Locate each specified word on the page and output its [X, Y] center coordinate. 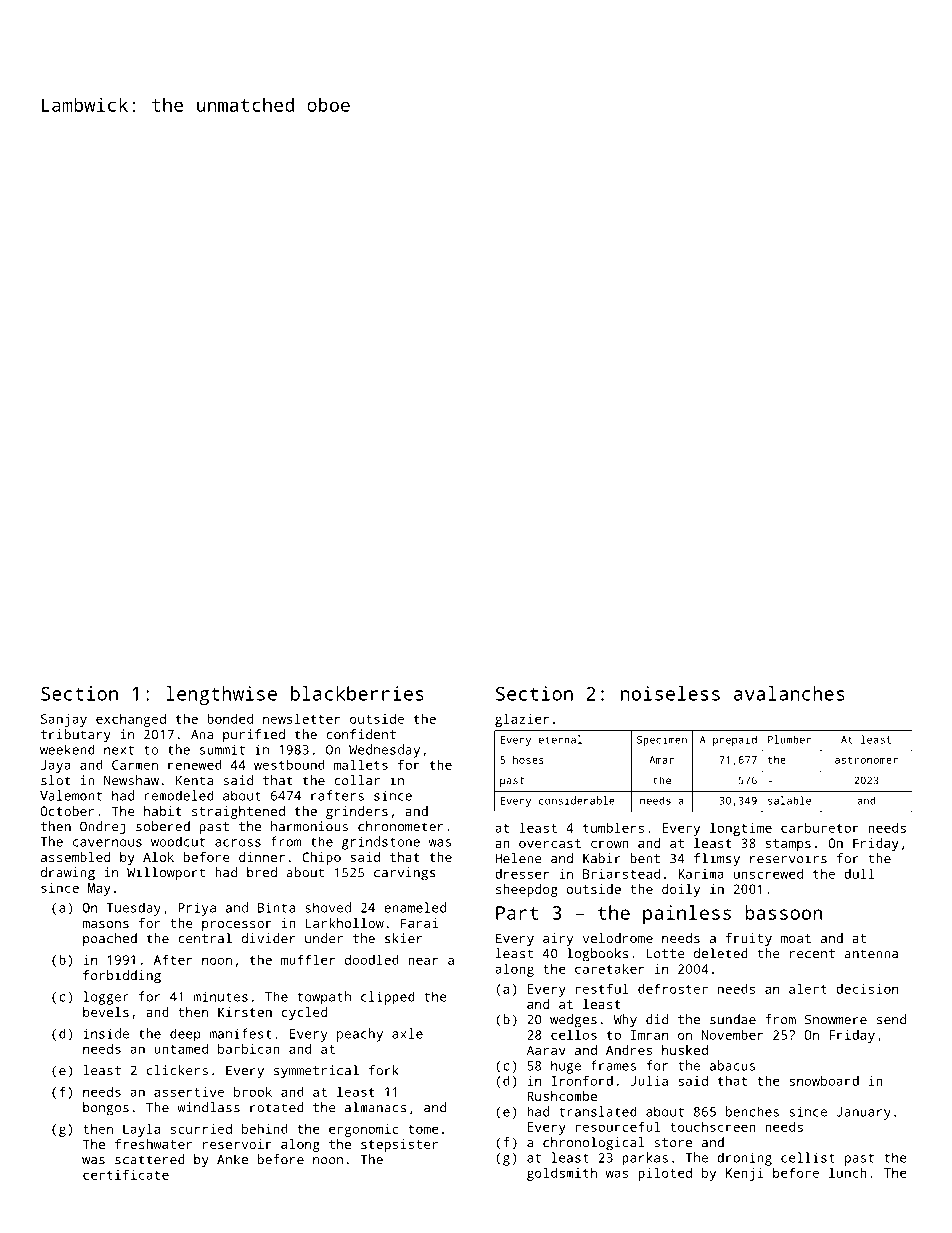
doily [681, 890]
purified [254, 736]
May [99, 889]
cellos [574, 1034]
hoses [528, 759]
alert [808, 988]
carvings [405, 874]
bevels [106, 1012]
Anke [232, 1159]
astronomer [866, 760]
